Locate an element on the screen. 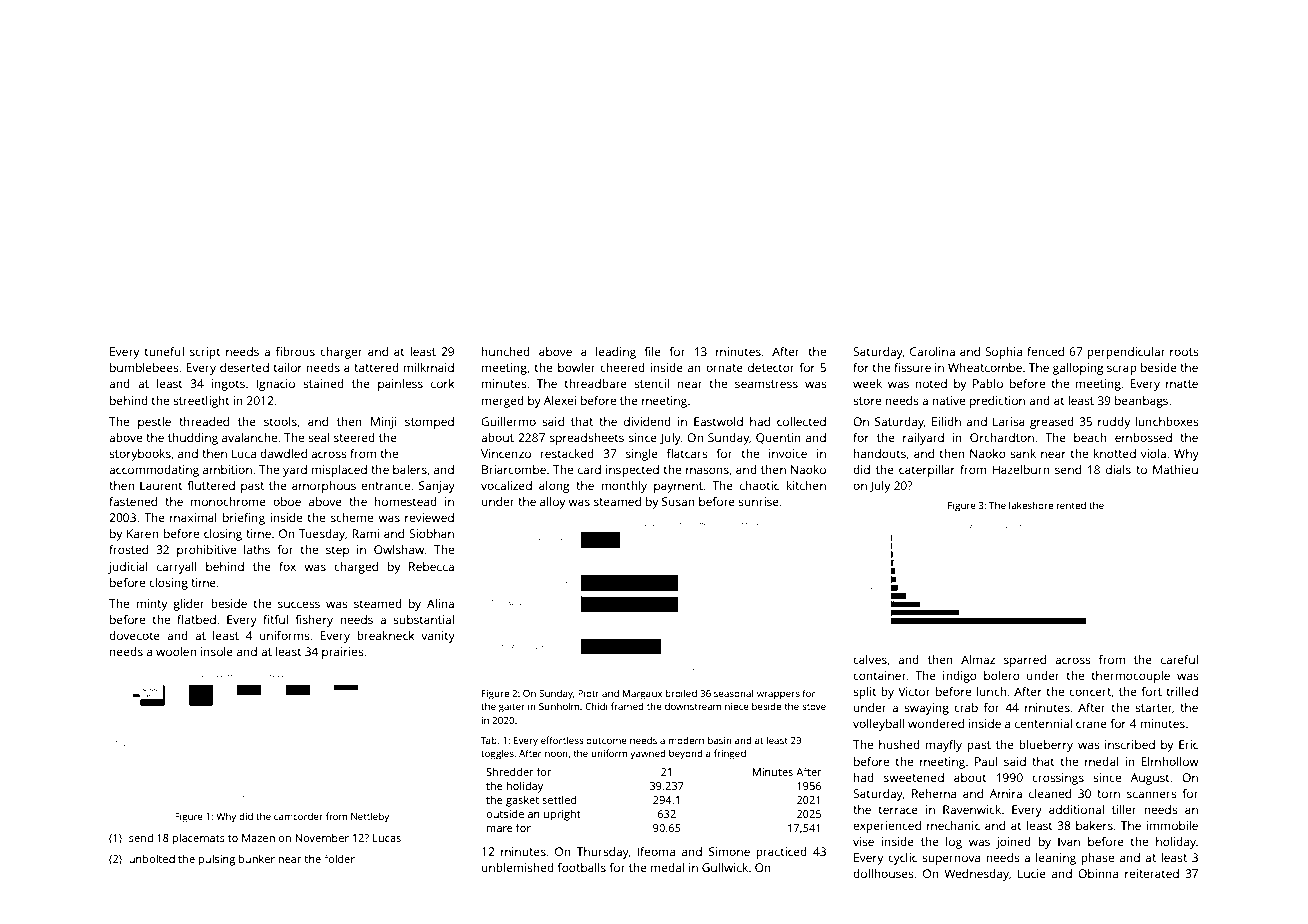 The height and width of the screenshot is (924, 1308). lakeshore is located at coordinates (1031, 505).
